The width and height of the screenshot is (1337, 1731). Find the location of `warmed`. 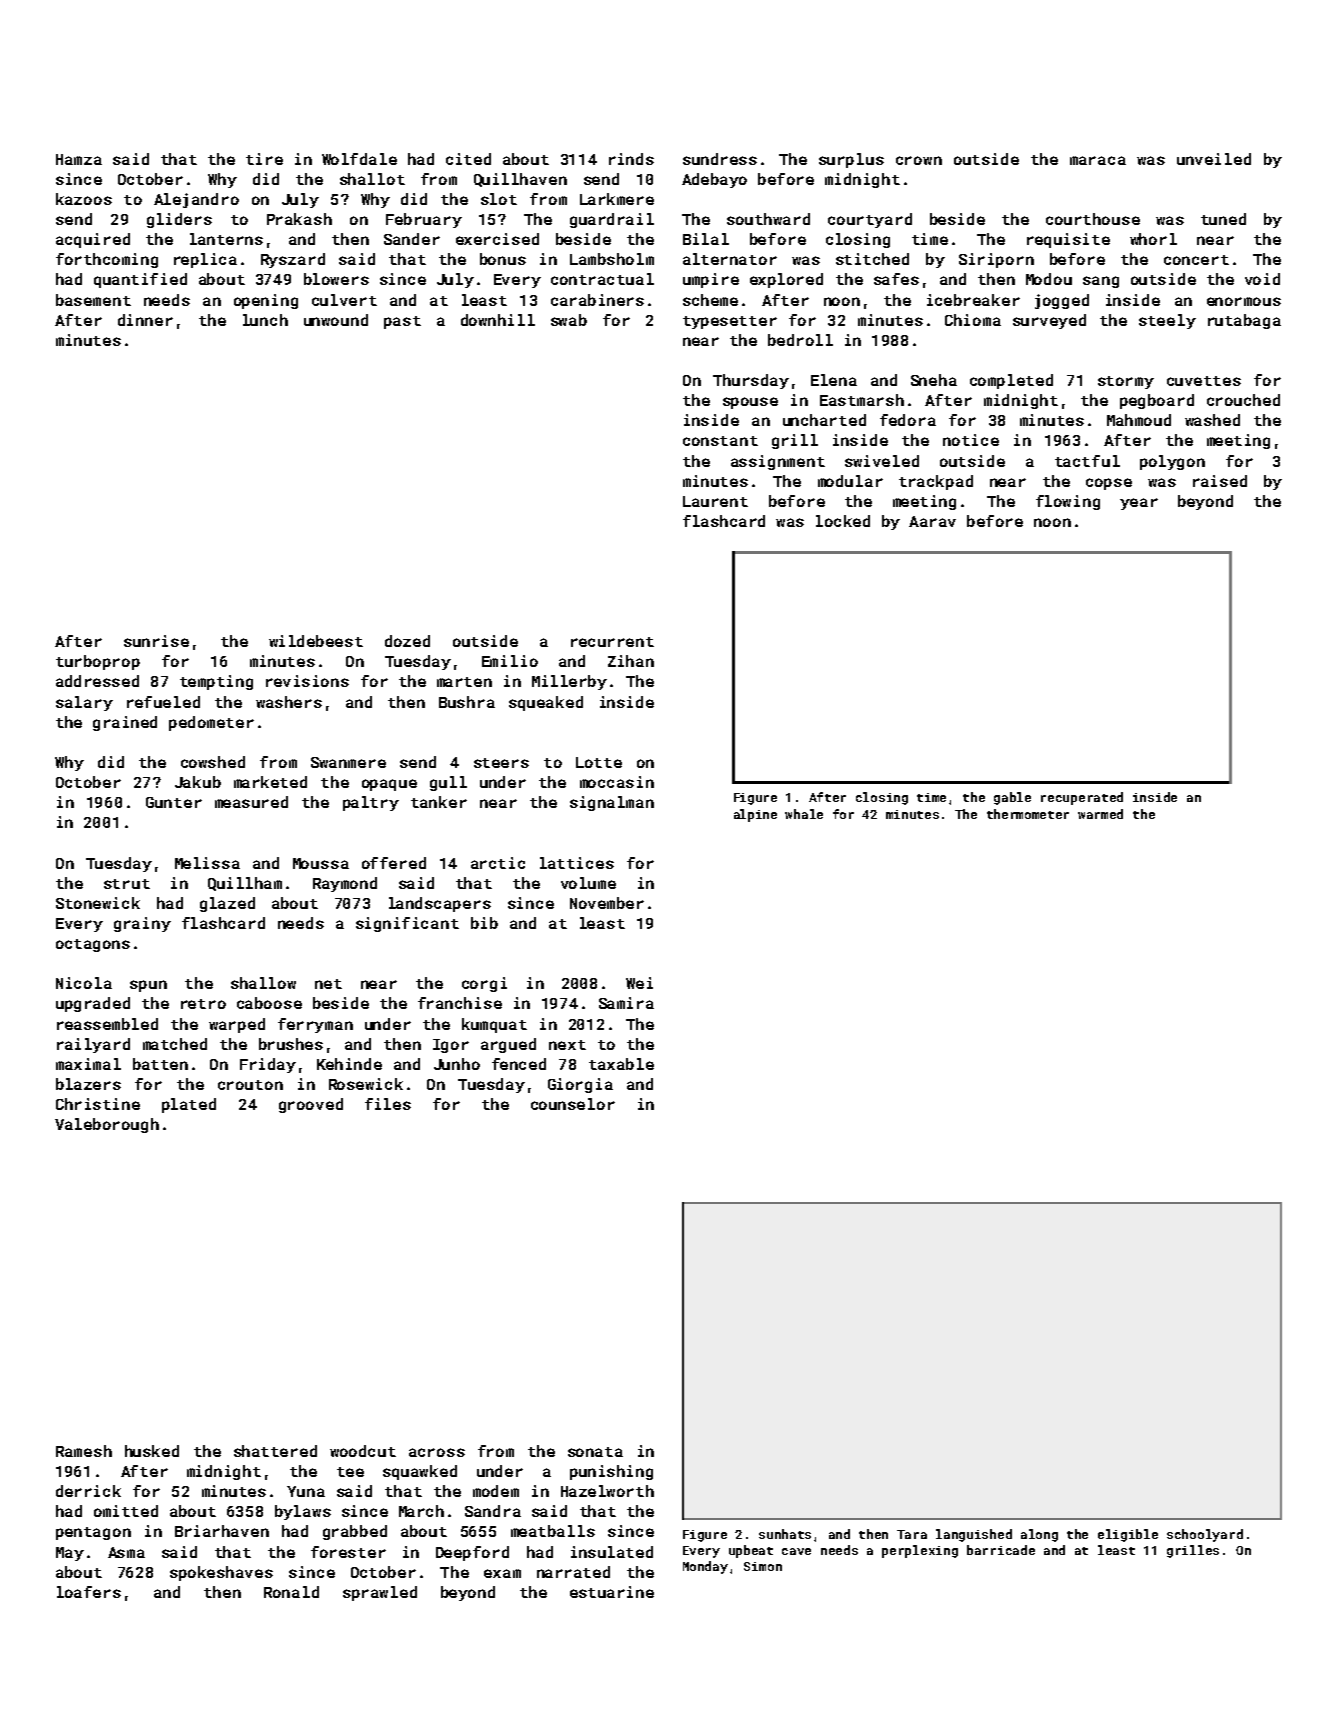

warmed is located at coordinates (1100, 814).
